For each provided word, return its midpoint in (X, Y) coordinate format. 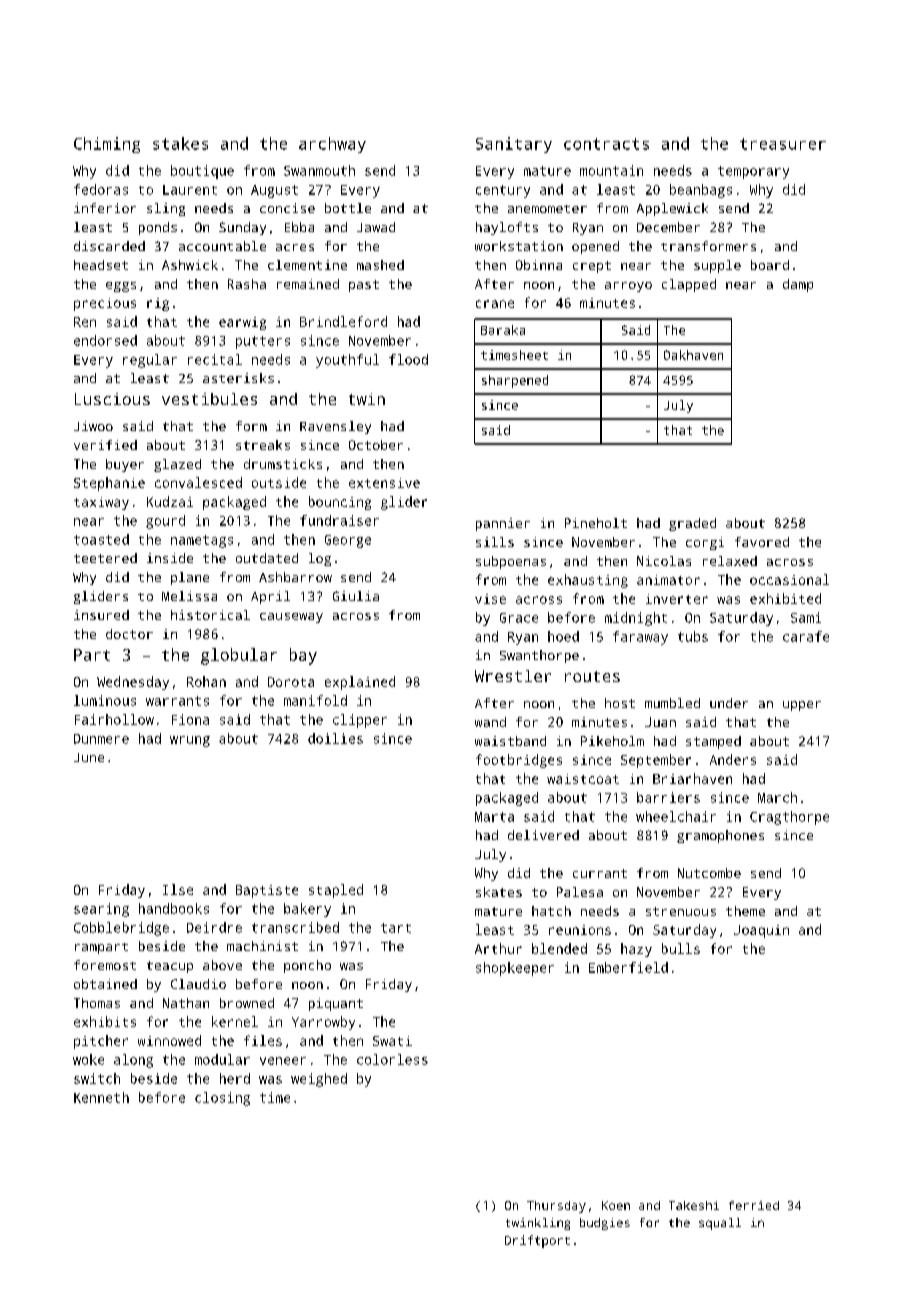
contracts (606, 144)
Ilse (178, 889)
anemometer (547, 209)
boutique (202, 172)
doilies (335, 738)
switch (97, 1078)
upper (802, 706)
